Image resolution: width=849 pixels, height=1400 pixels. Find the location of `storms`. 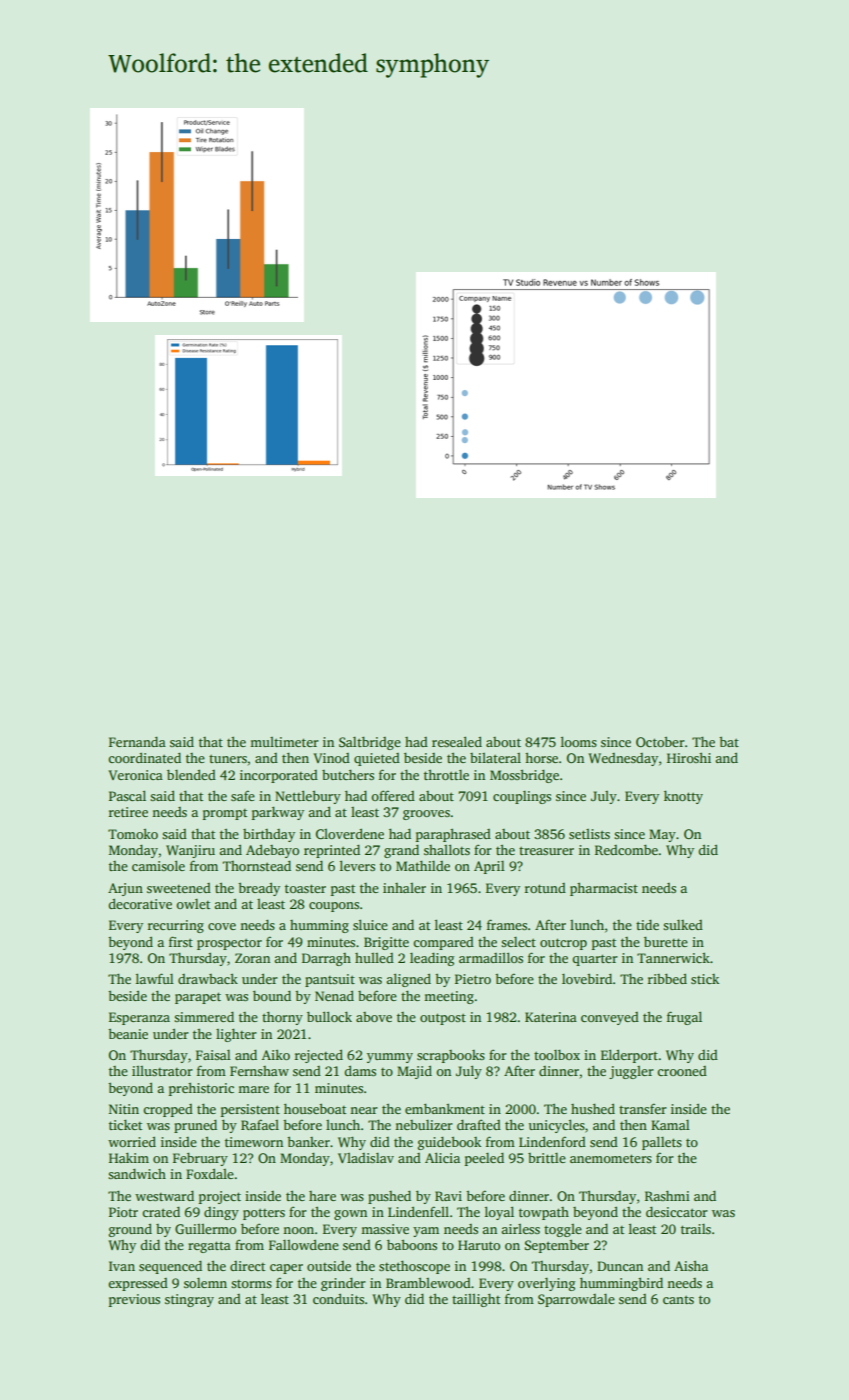

storms is located at coordinates (251, 1284).
